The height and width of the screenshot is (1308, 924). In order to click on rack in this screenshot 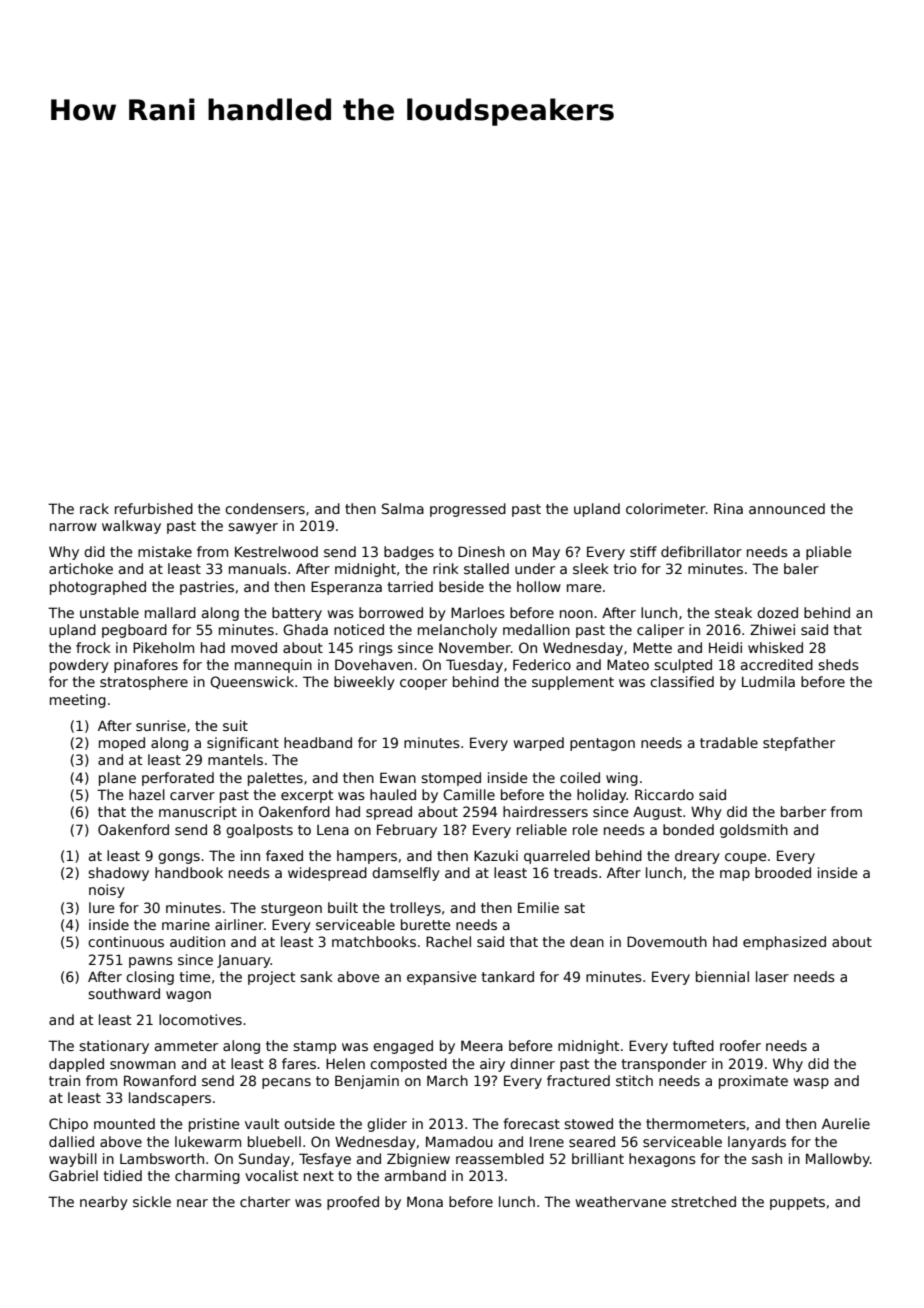, I will do `click(94, 508)`.
